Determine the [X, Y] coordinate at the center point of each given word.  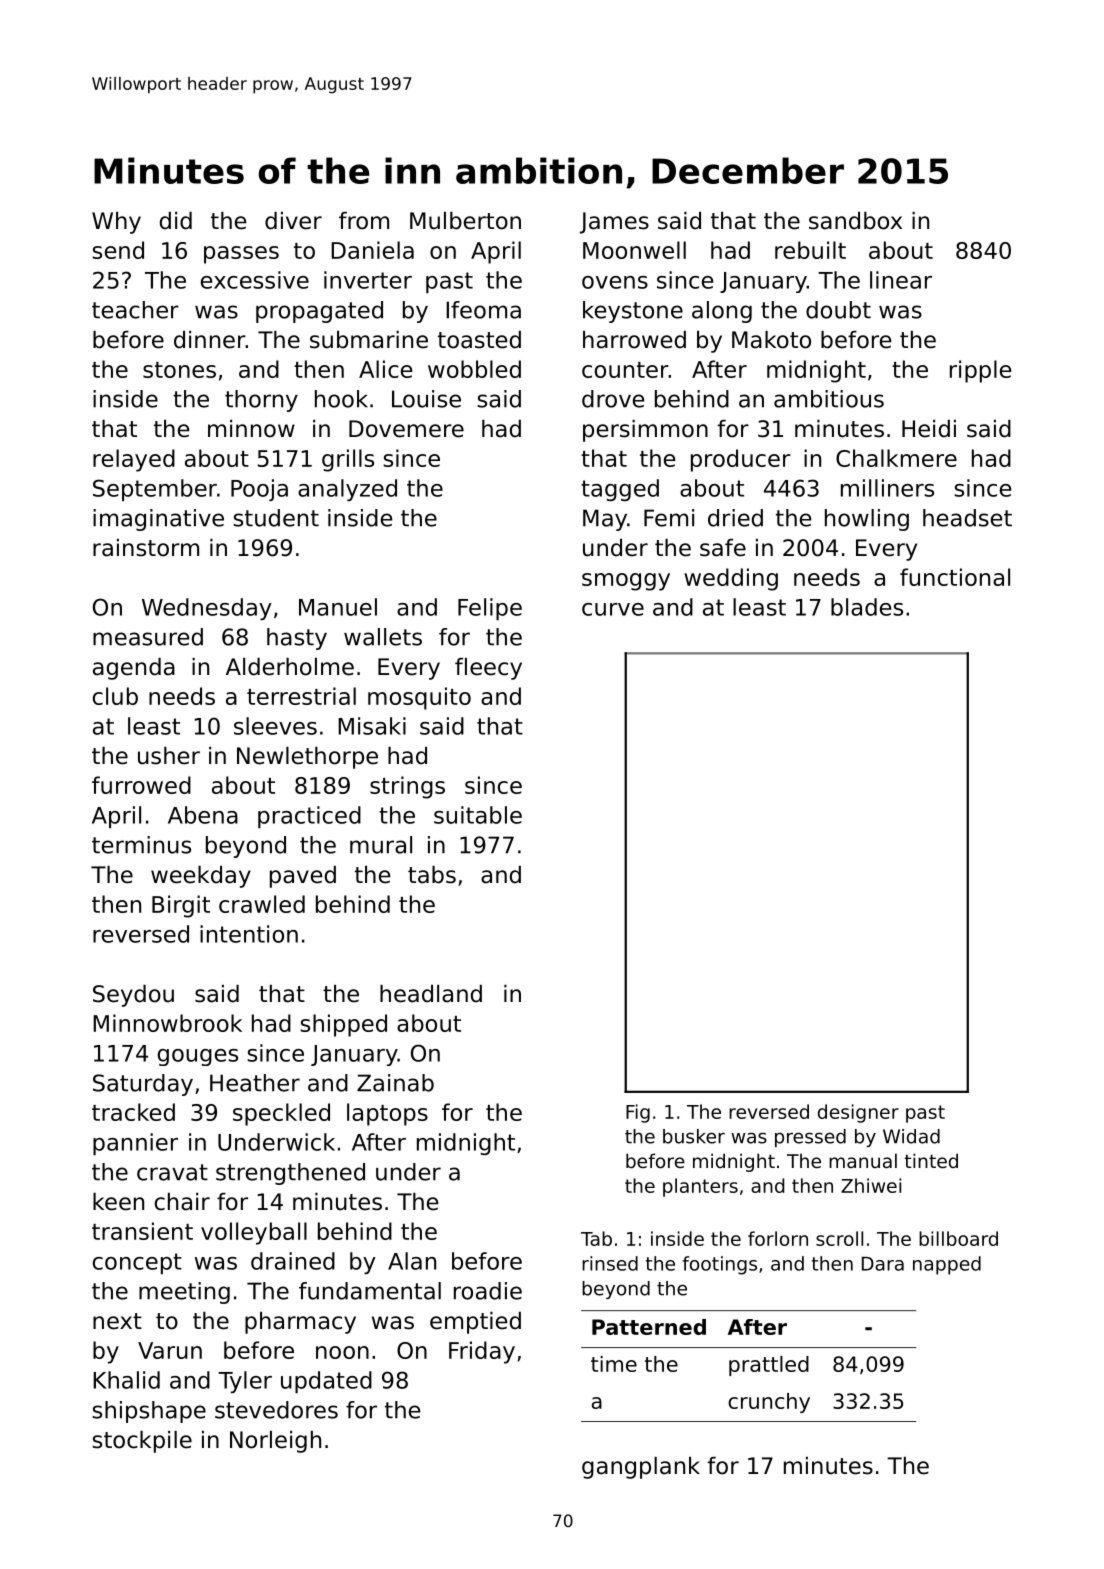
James [614, 223]
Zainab [395, 1083]
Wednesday [207, 609]
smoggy [626, 582]
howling [867, 520]
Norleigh [275, 1442]
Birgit [181, 906]
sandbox [855, 221]
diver [293, 221]
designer [858, 1113]
